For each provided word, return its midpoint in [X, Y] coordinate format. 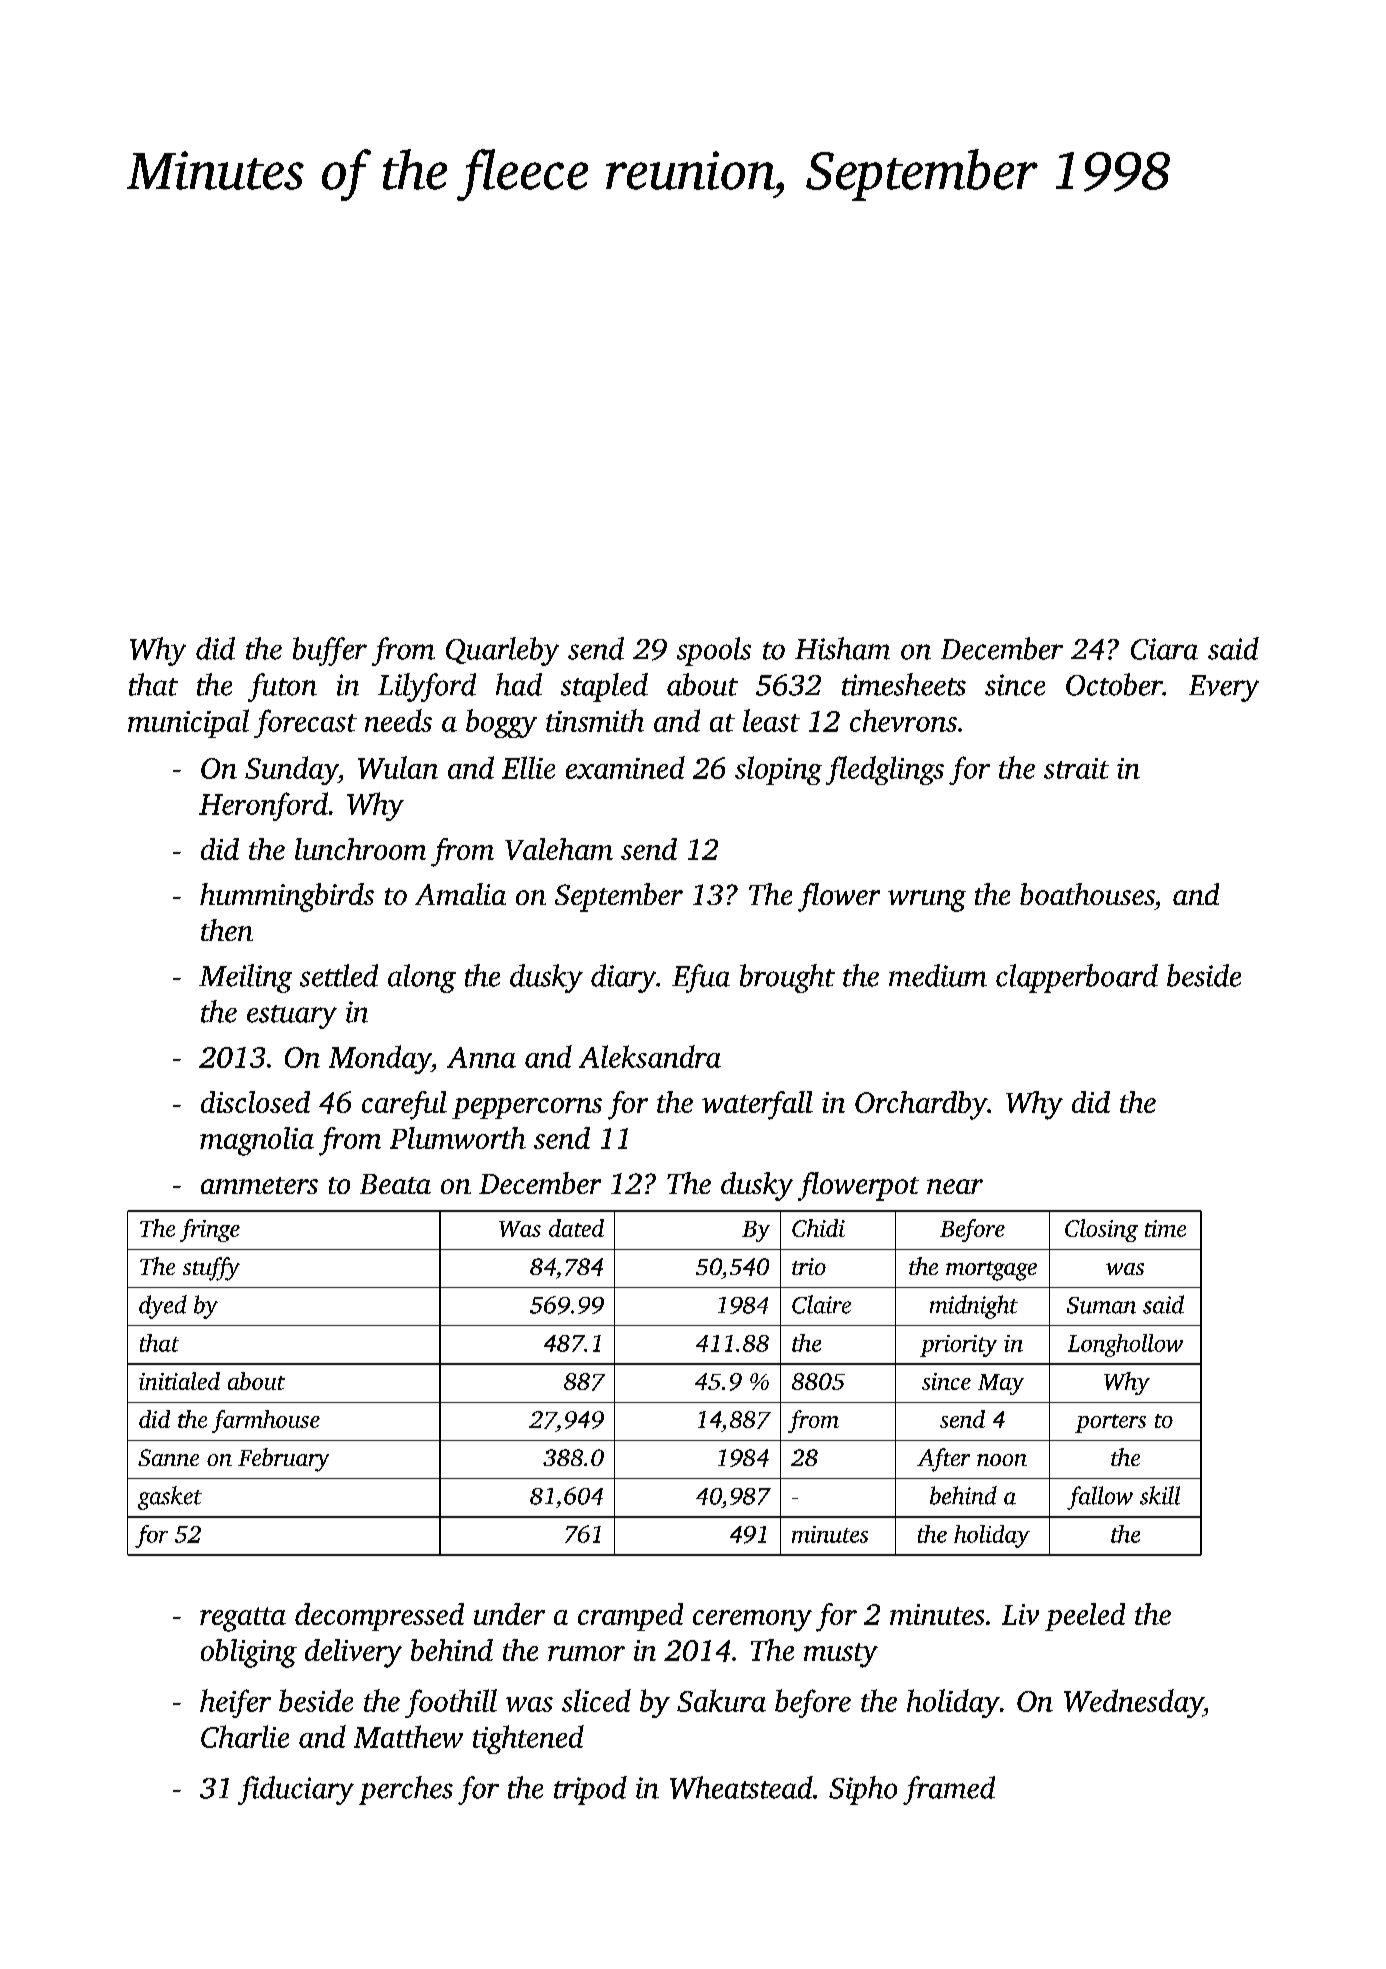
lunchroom [360, 849]
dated [576, 1228]
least [771, 720]
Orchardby [921, 1105]
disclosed [255, 1102]
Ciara [1164, 649]
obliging [249, 1653]
